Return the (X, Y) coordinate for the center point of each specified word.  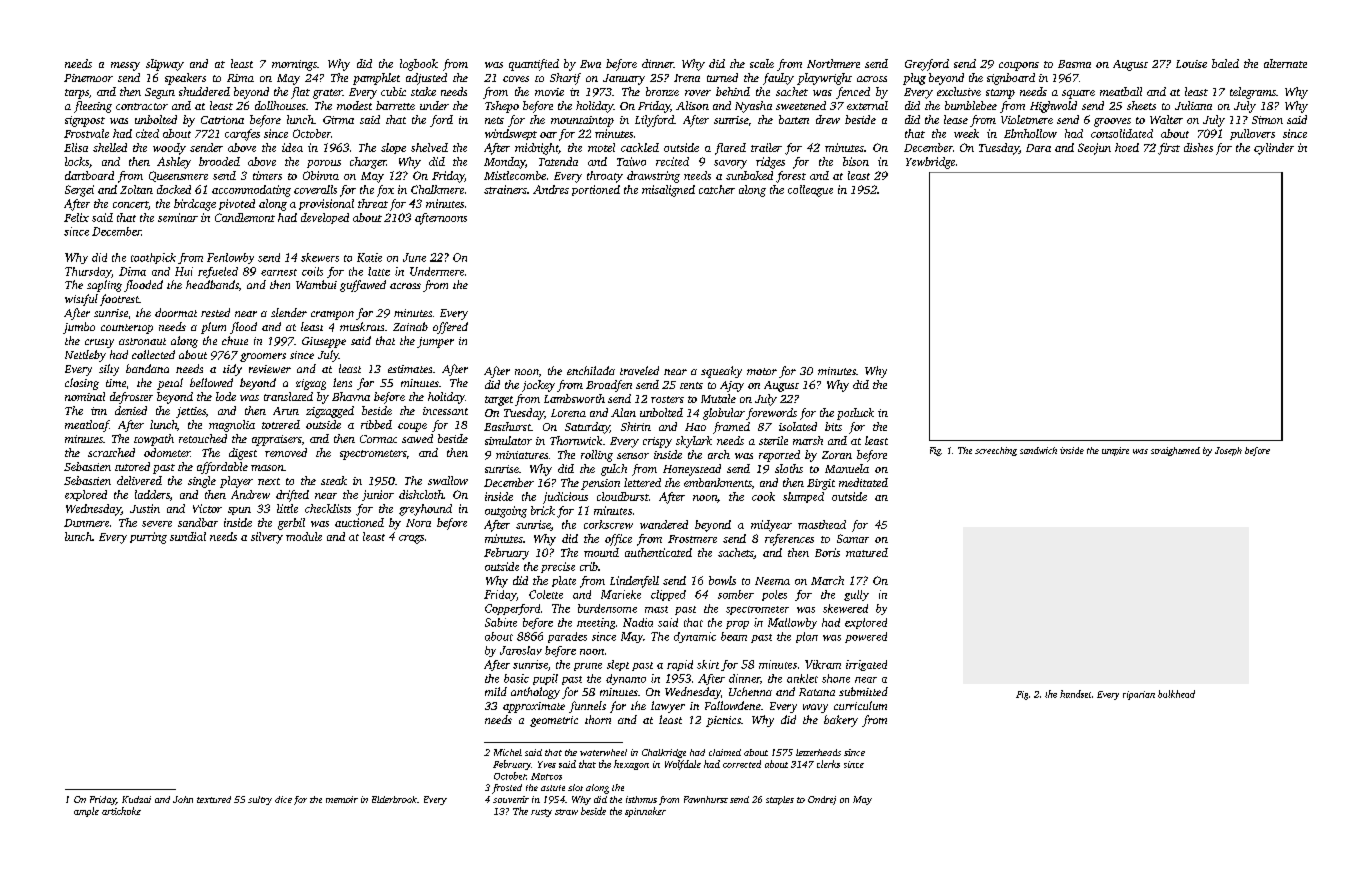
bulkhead (1176, 694)
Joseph (1228, 451)
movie (549, 92)
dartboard (89, 175)
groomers (263, 357)
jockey (538, 386)
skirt (708, 664)
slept (618, 665)
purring (148, 538)
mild (496, 691)
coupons (1019, 66)
